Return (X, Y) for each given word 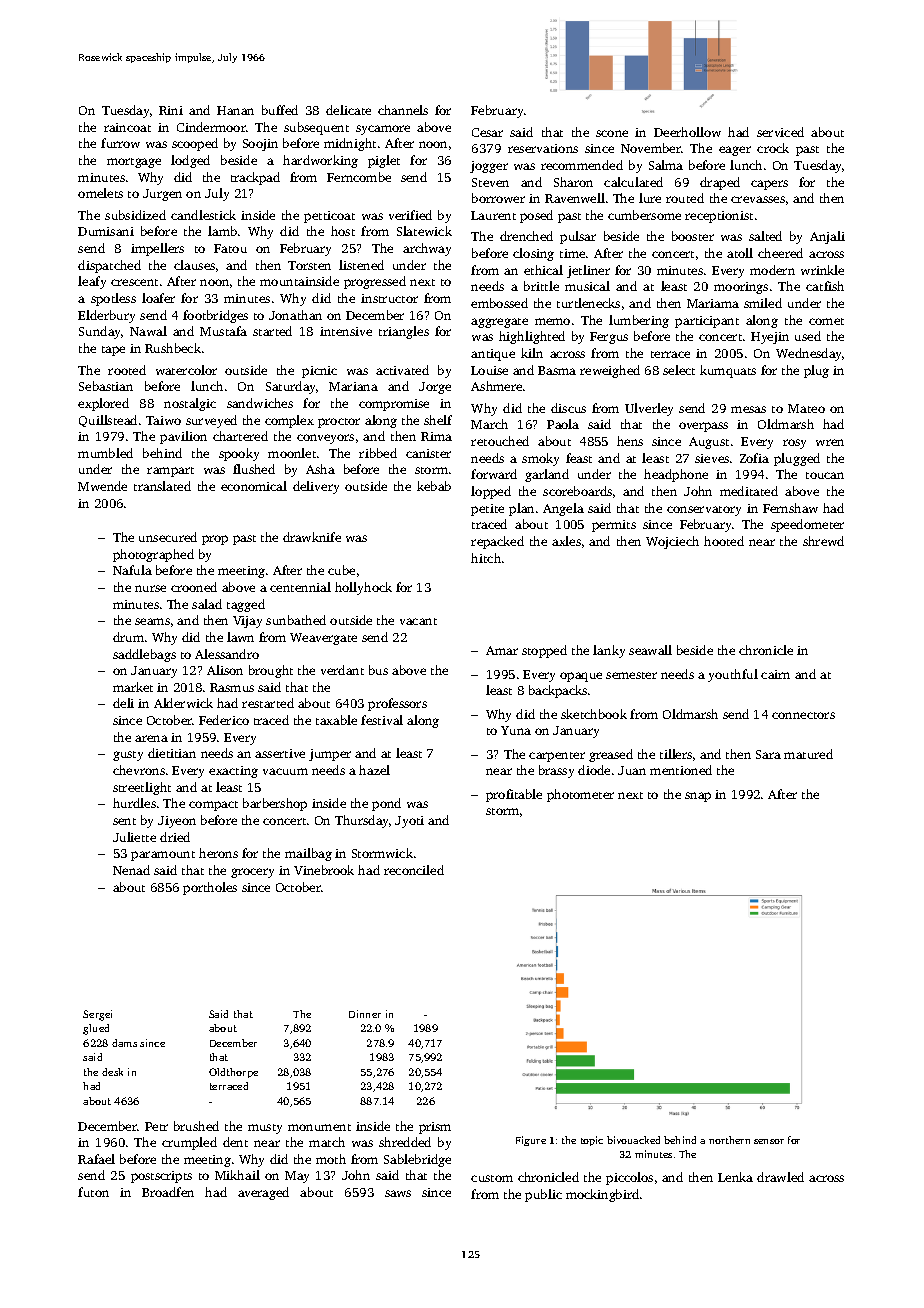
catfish (825, 286)
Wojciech (672, 542)
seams (152, 621)
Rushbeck (173, 348)
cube (341, 570)
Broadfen (168, 1192)
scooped (195, 144)
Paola (563, 424)
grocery (252, 873)
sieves (712, 458)
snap (698, 797)
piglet (384, 161)
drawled (780, 1177)
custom (492, 1178)
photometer (580, 795)
